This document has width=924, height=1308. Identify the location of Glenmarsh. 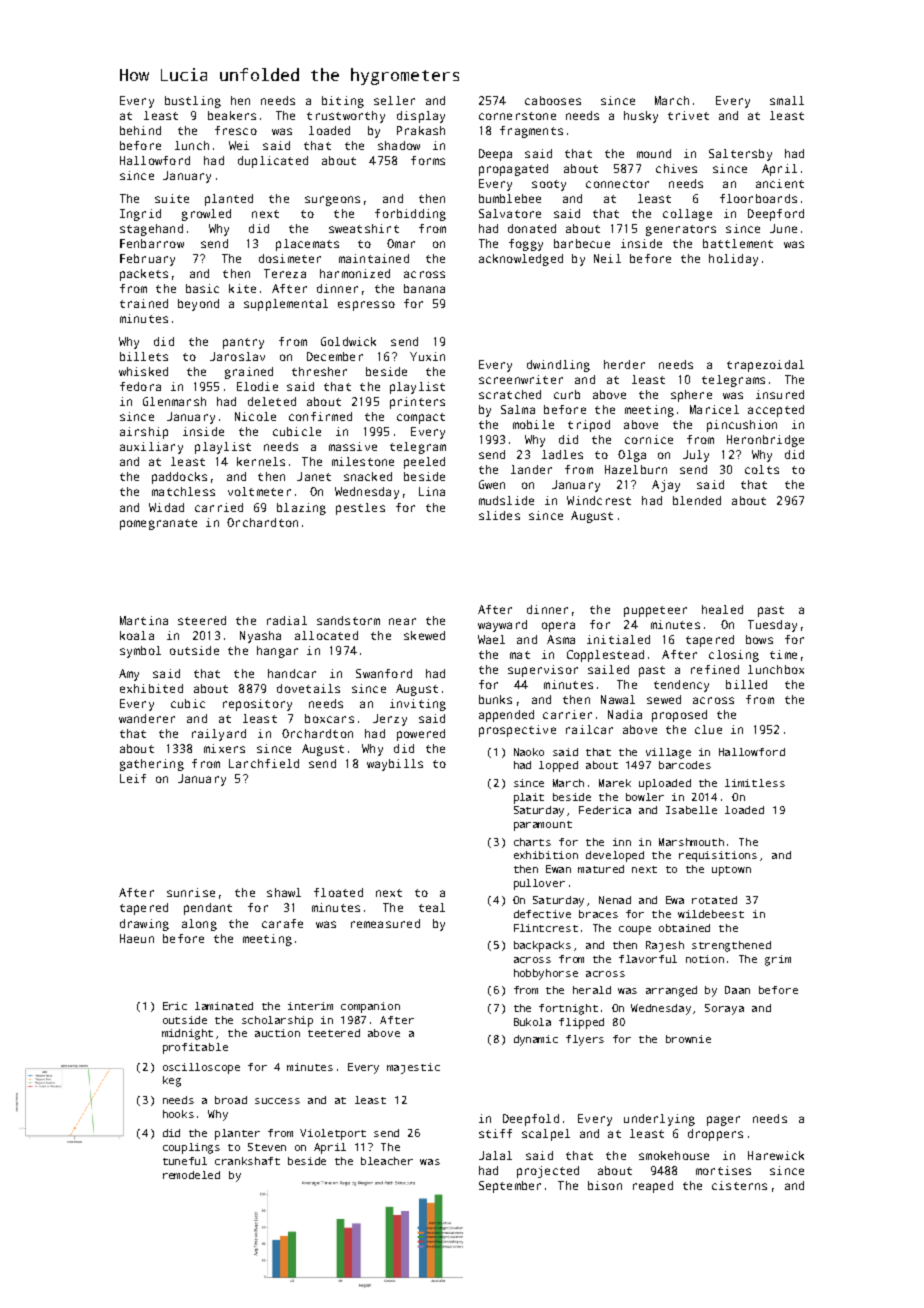
(174, 401).
